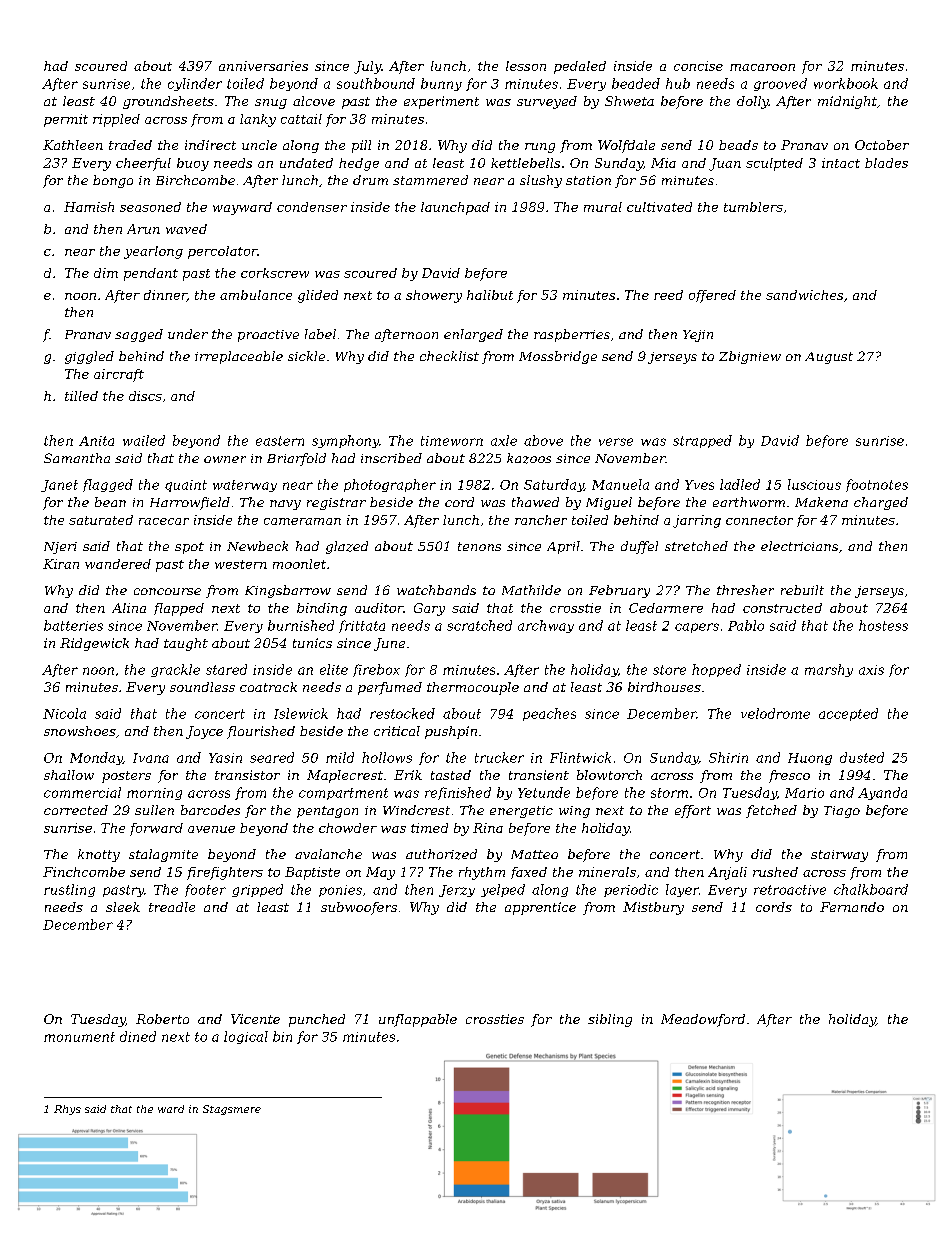 The image size is (952, 1233). What do you see at coordinates (698, 66) in the screenshot?
I see `concise` at bounding box center [698, 66].
